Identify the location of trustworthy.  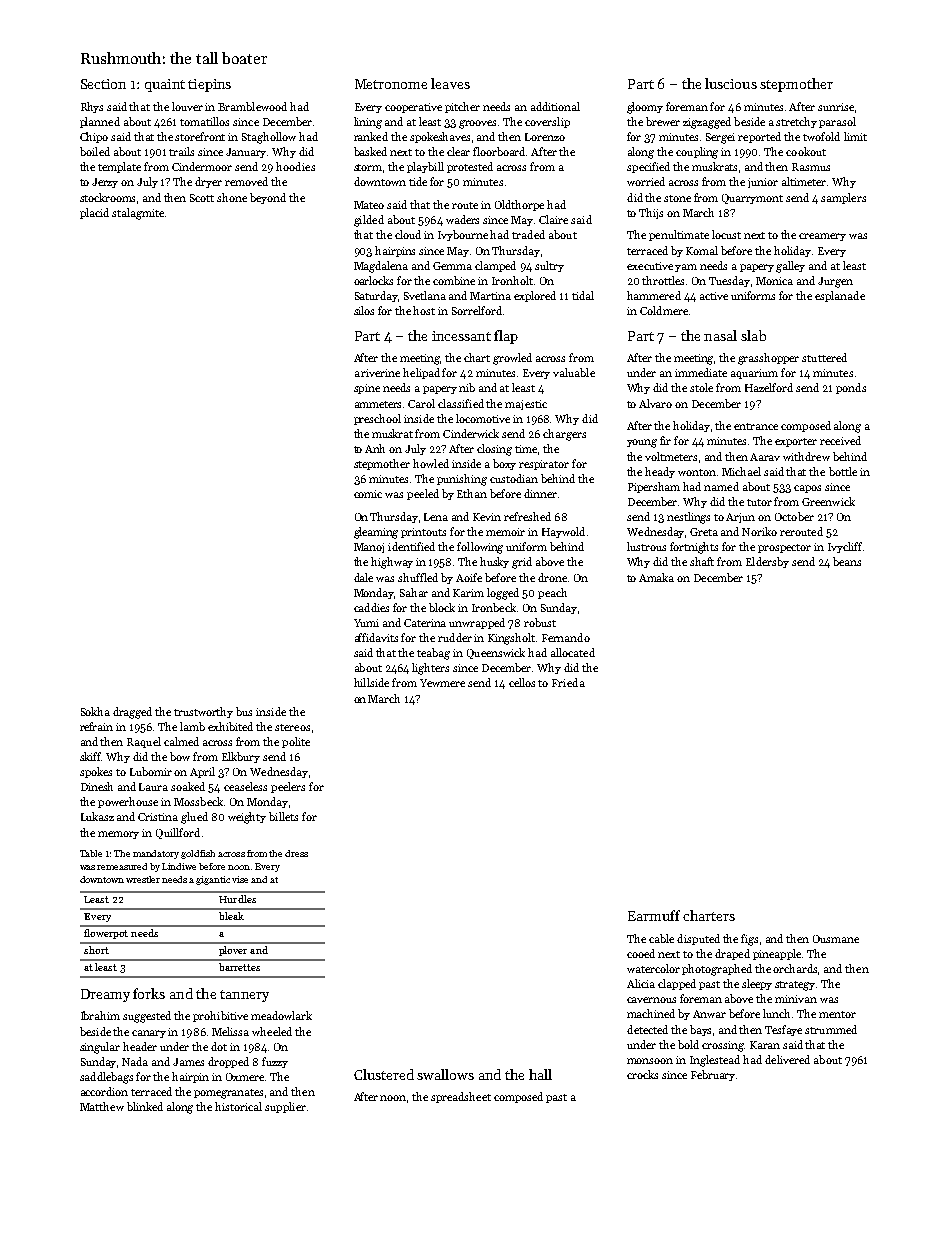
(203, 712).
